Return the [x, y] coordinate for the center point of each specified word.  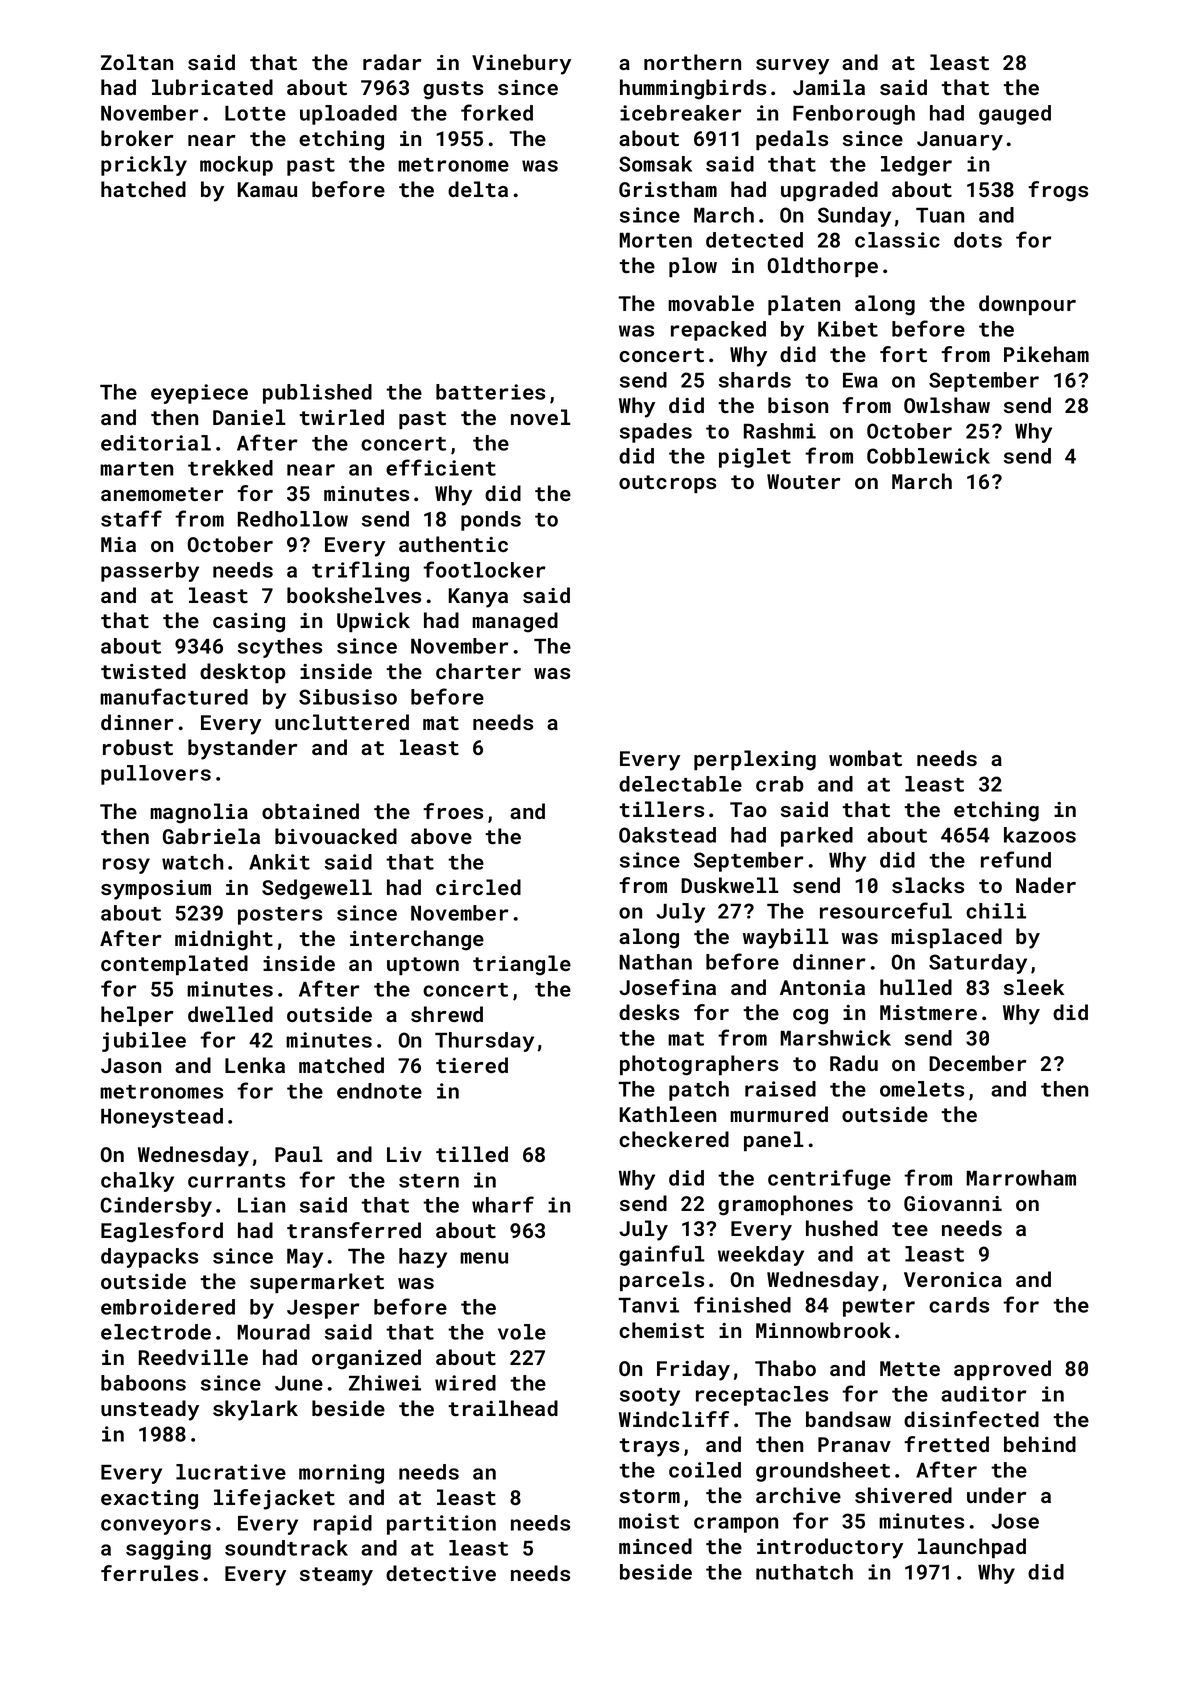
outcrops [667, 484]
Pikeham [1046, 354]
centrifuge [829, 1179]
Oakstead [667, 835]
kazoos [1040, 835]
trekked [230, 468]
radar [392, 62]
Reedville [193, 1357]
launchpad [972, 1548]
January [960, 141]
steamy [336, 1576]
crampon [736, 1525]
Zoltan [137, 62]
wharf [503, 1204]
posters [280, 916]
